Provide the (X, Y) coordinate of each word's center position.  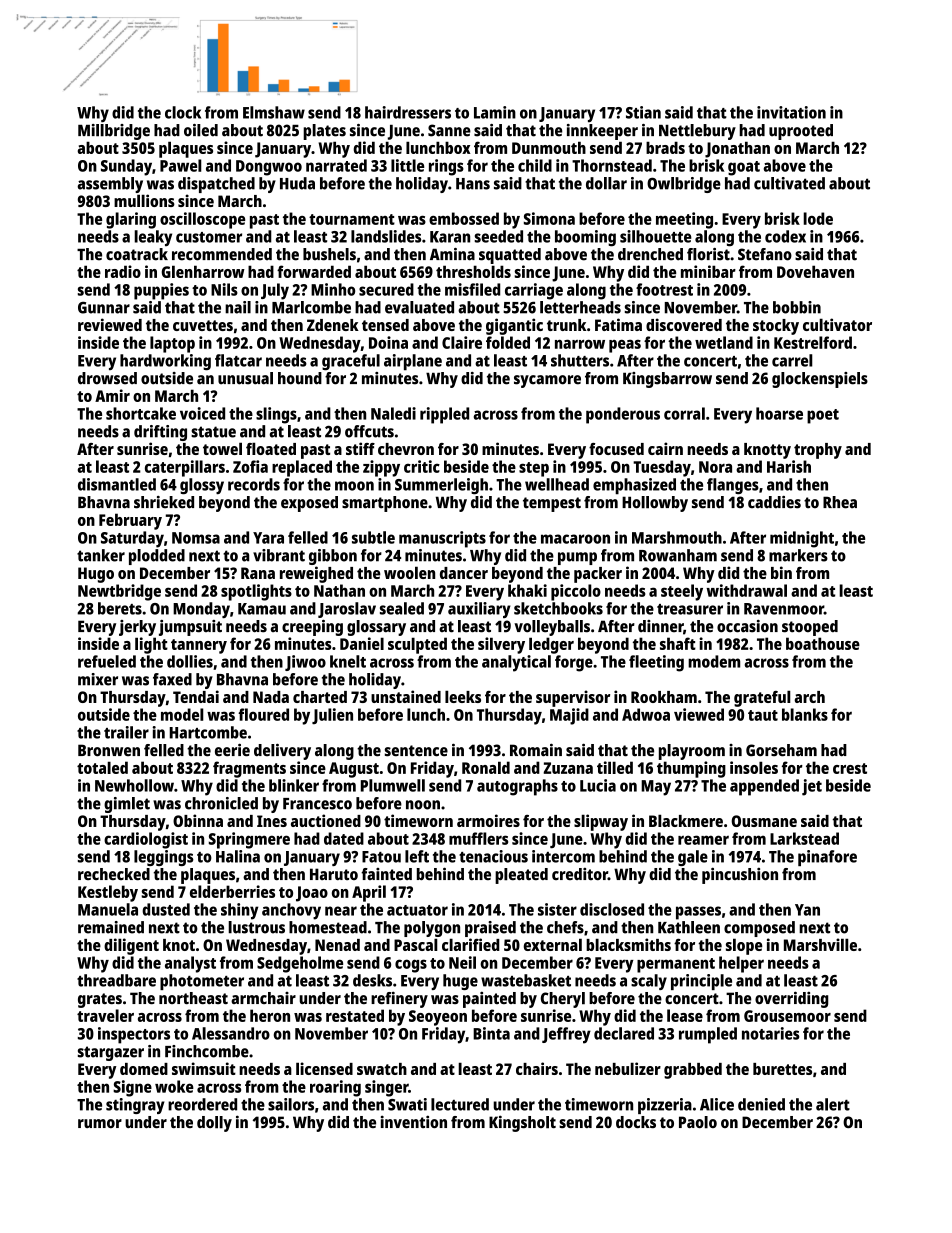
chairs (537, 1068)
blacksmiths (628, 944)
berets (120, 608)
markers (798, 555)
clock (183, 112)
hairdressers (408, 112)
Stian (643, 112)
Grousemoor (787, 1016)
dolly (214, 1124)
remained (111, 927)
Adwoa (646, 714)
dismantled (117, 484)
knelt (348, 661)
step (534, 469)
